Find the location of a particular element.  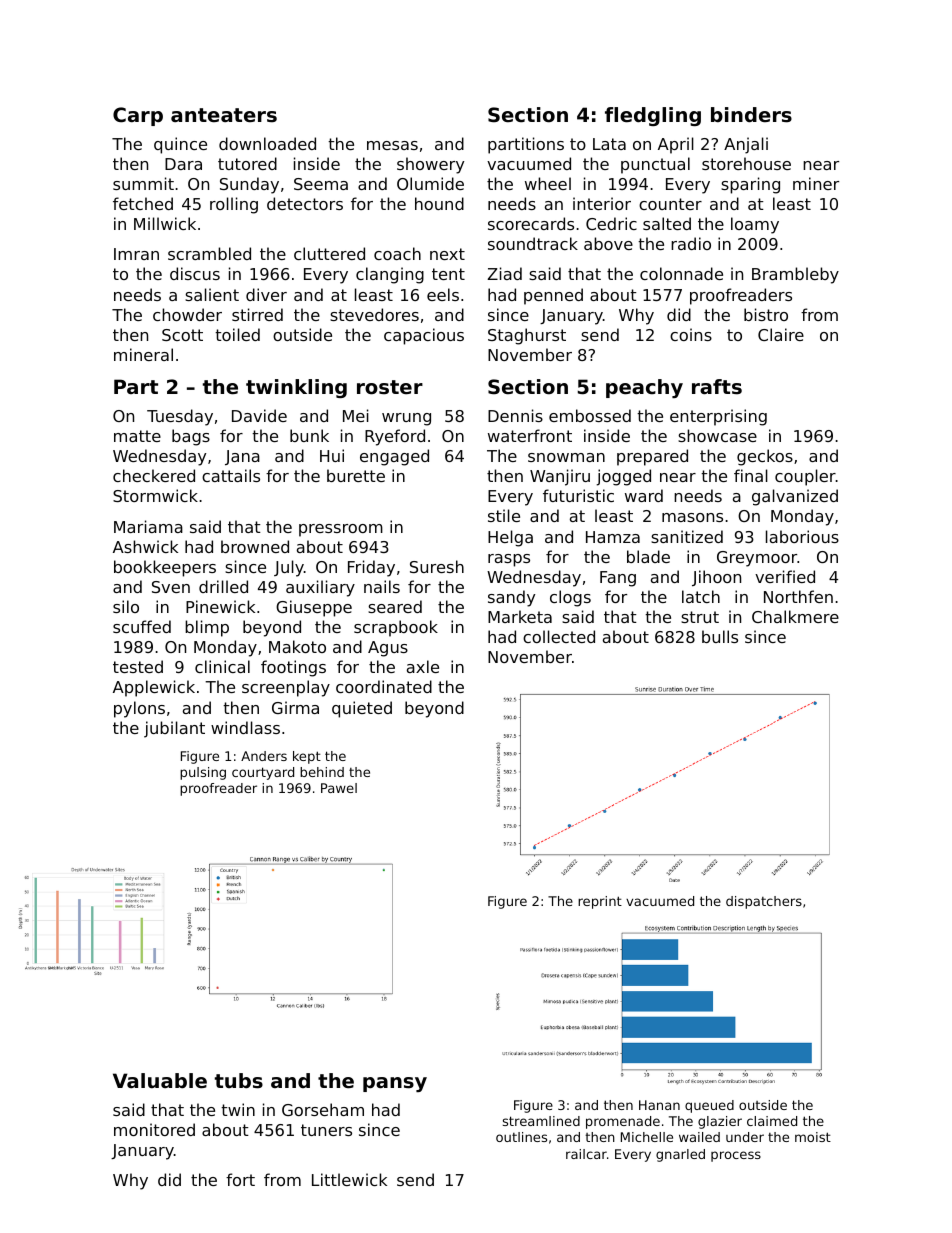

axle is located at coordinates (423, 666).
